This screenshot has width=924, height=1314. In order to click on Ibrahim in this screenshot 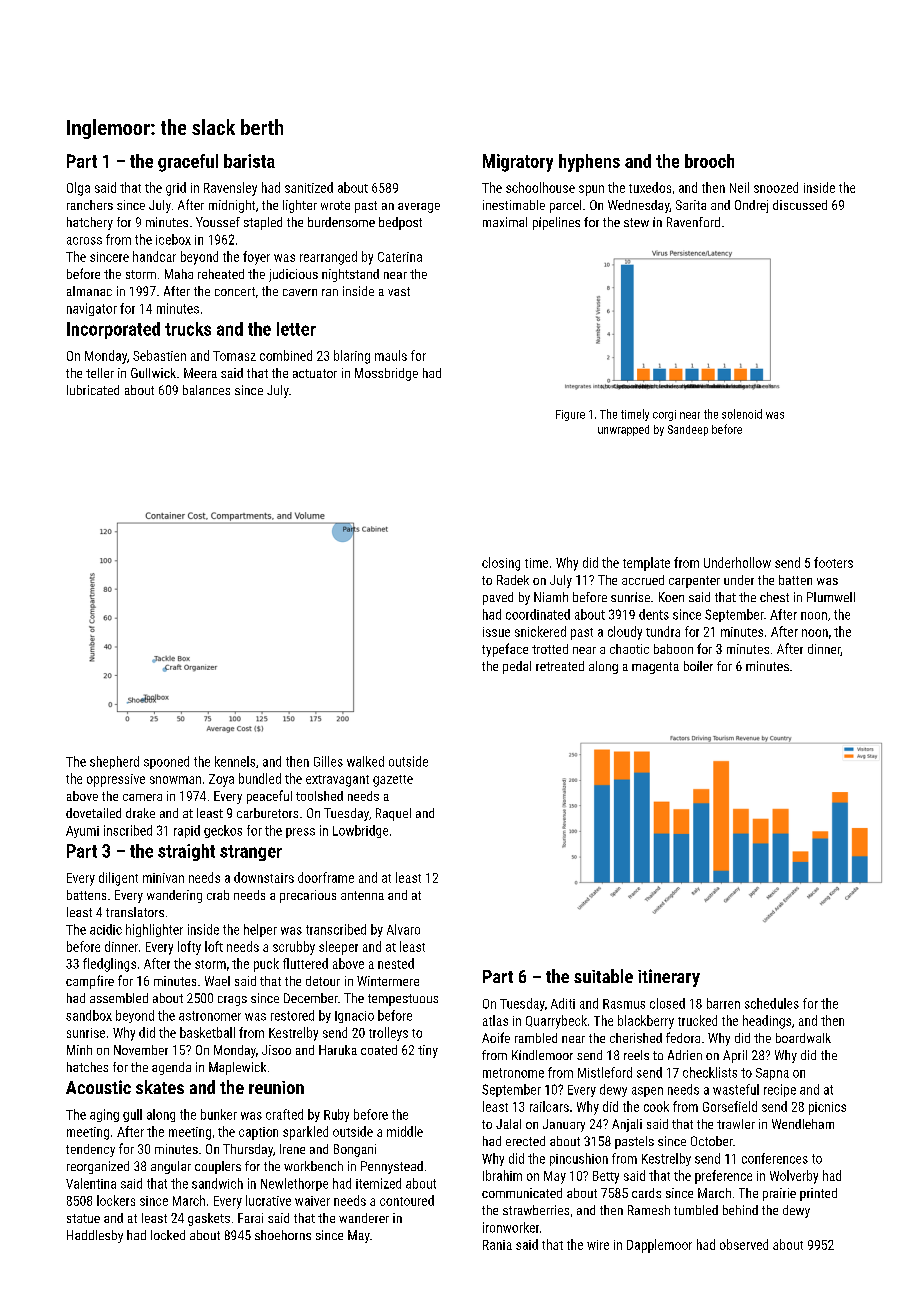, I will do `click(502, 1175)`.
